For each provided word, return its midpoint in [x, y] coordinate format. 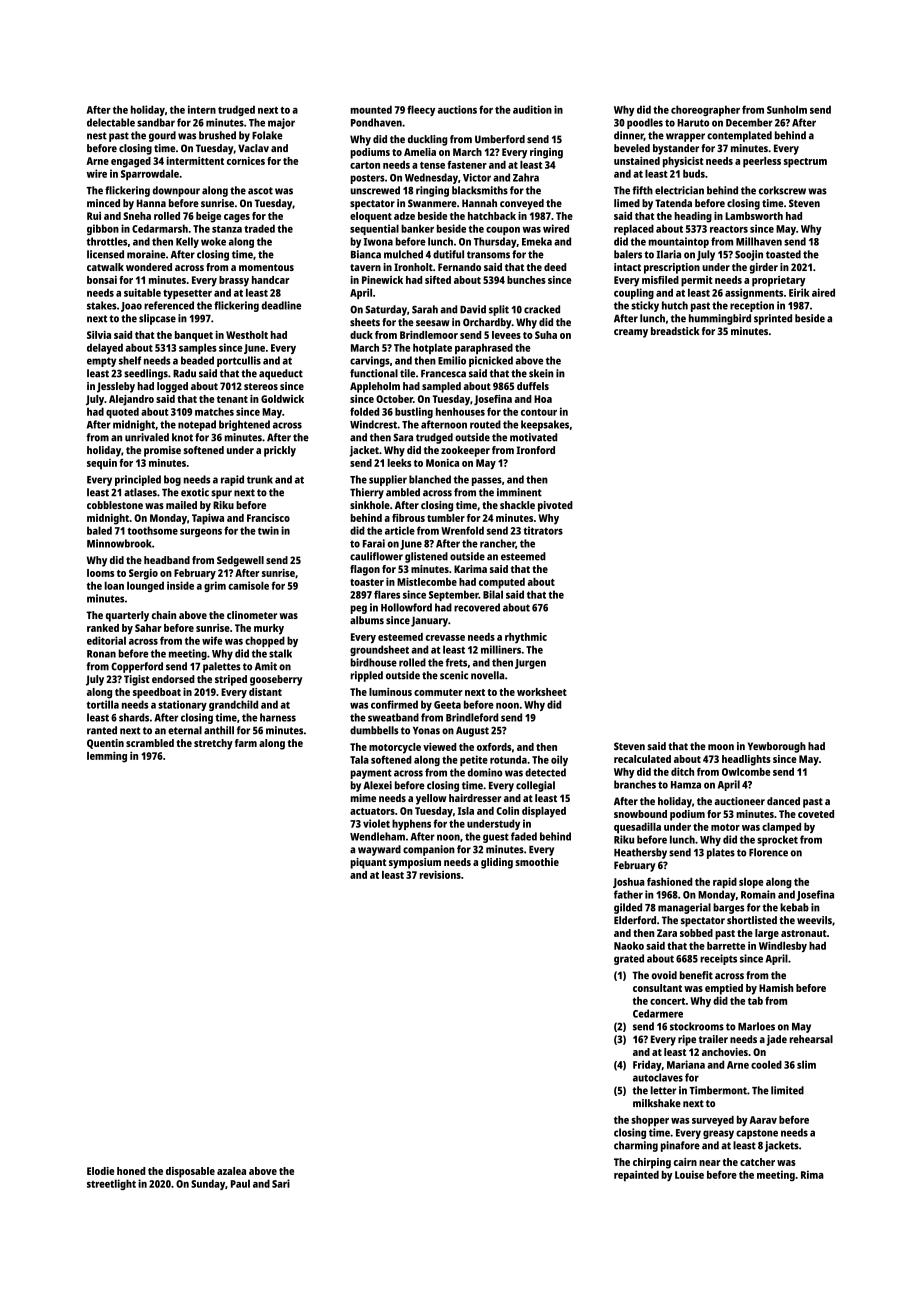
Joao [131, 307]
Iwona [378, 242]
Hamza [686, 785]
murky [269, 629]
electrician [679, 190]
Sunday [208, 1184]
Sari [281, 1183]
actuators [372, 811]
